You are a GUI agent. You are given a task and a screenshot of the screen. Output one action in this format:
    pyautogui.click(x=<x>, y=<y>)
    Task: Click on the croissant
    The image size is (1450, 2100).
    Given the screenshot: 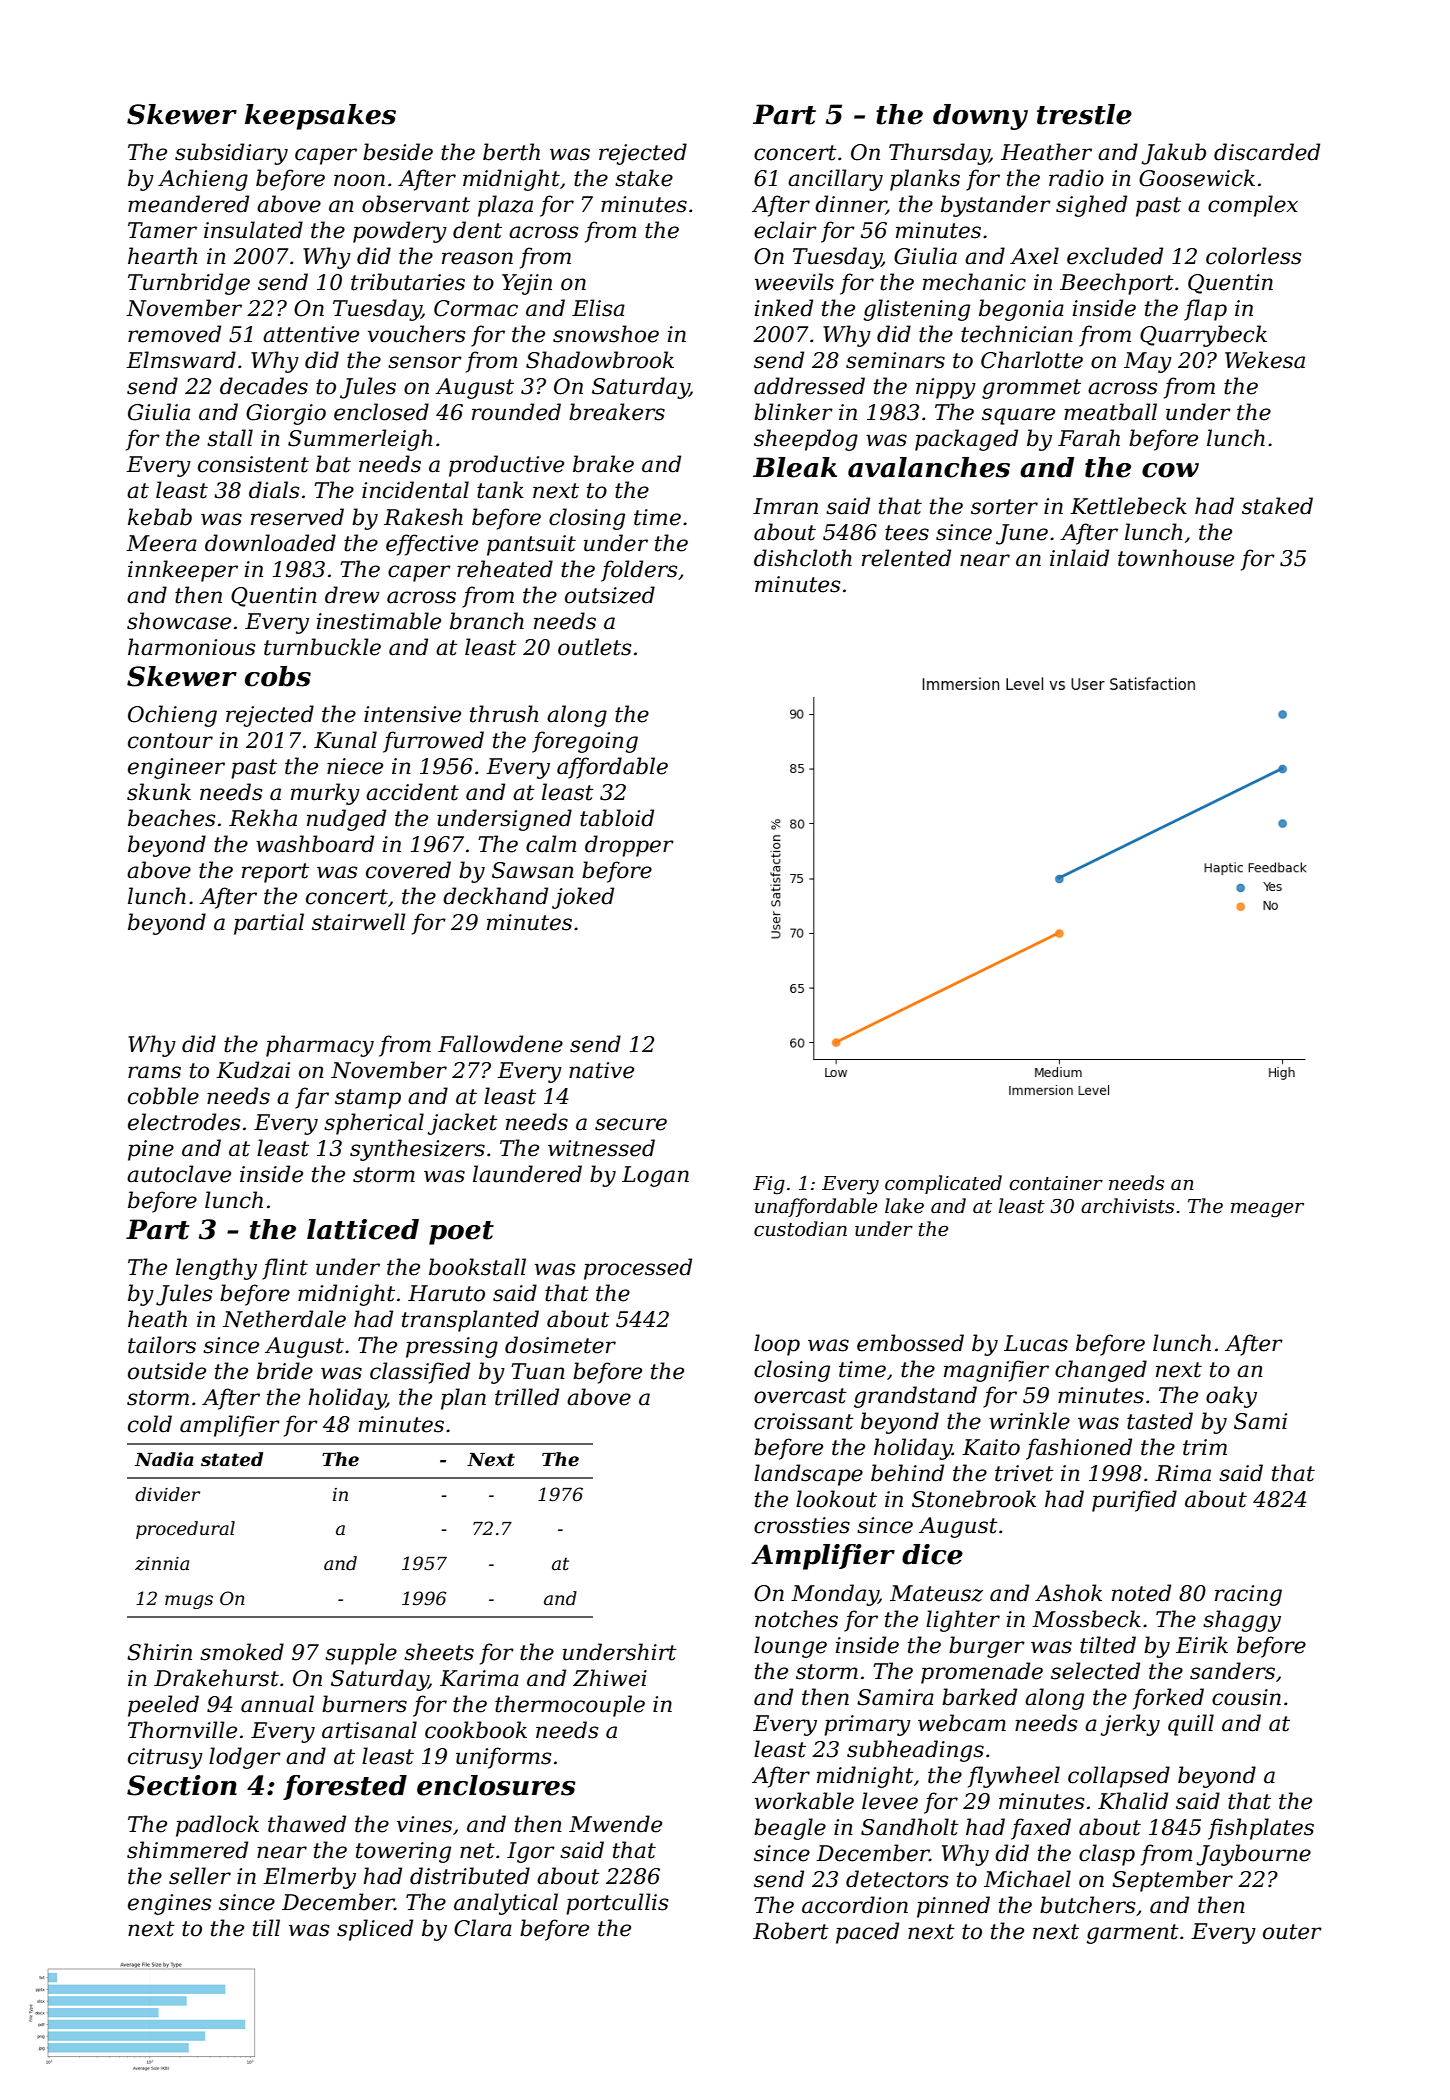 What is the action you would take?
    pyautogui.click(x=804, y=1421)
